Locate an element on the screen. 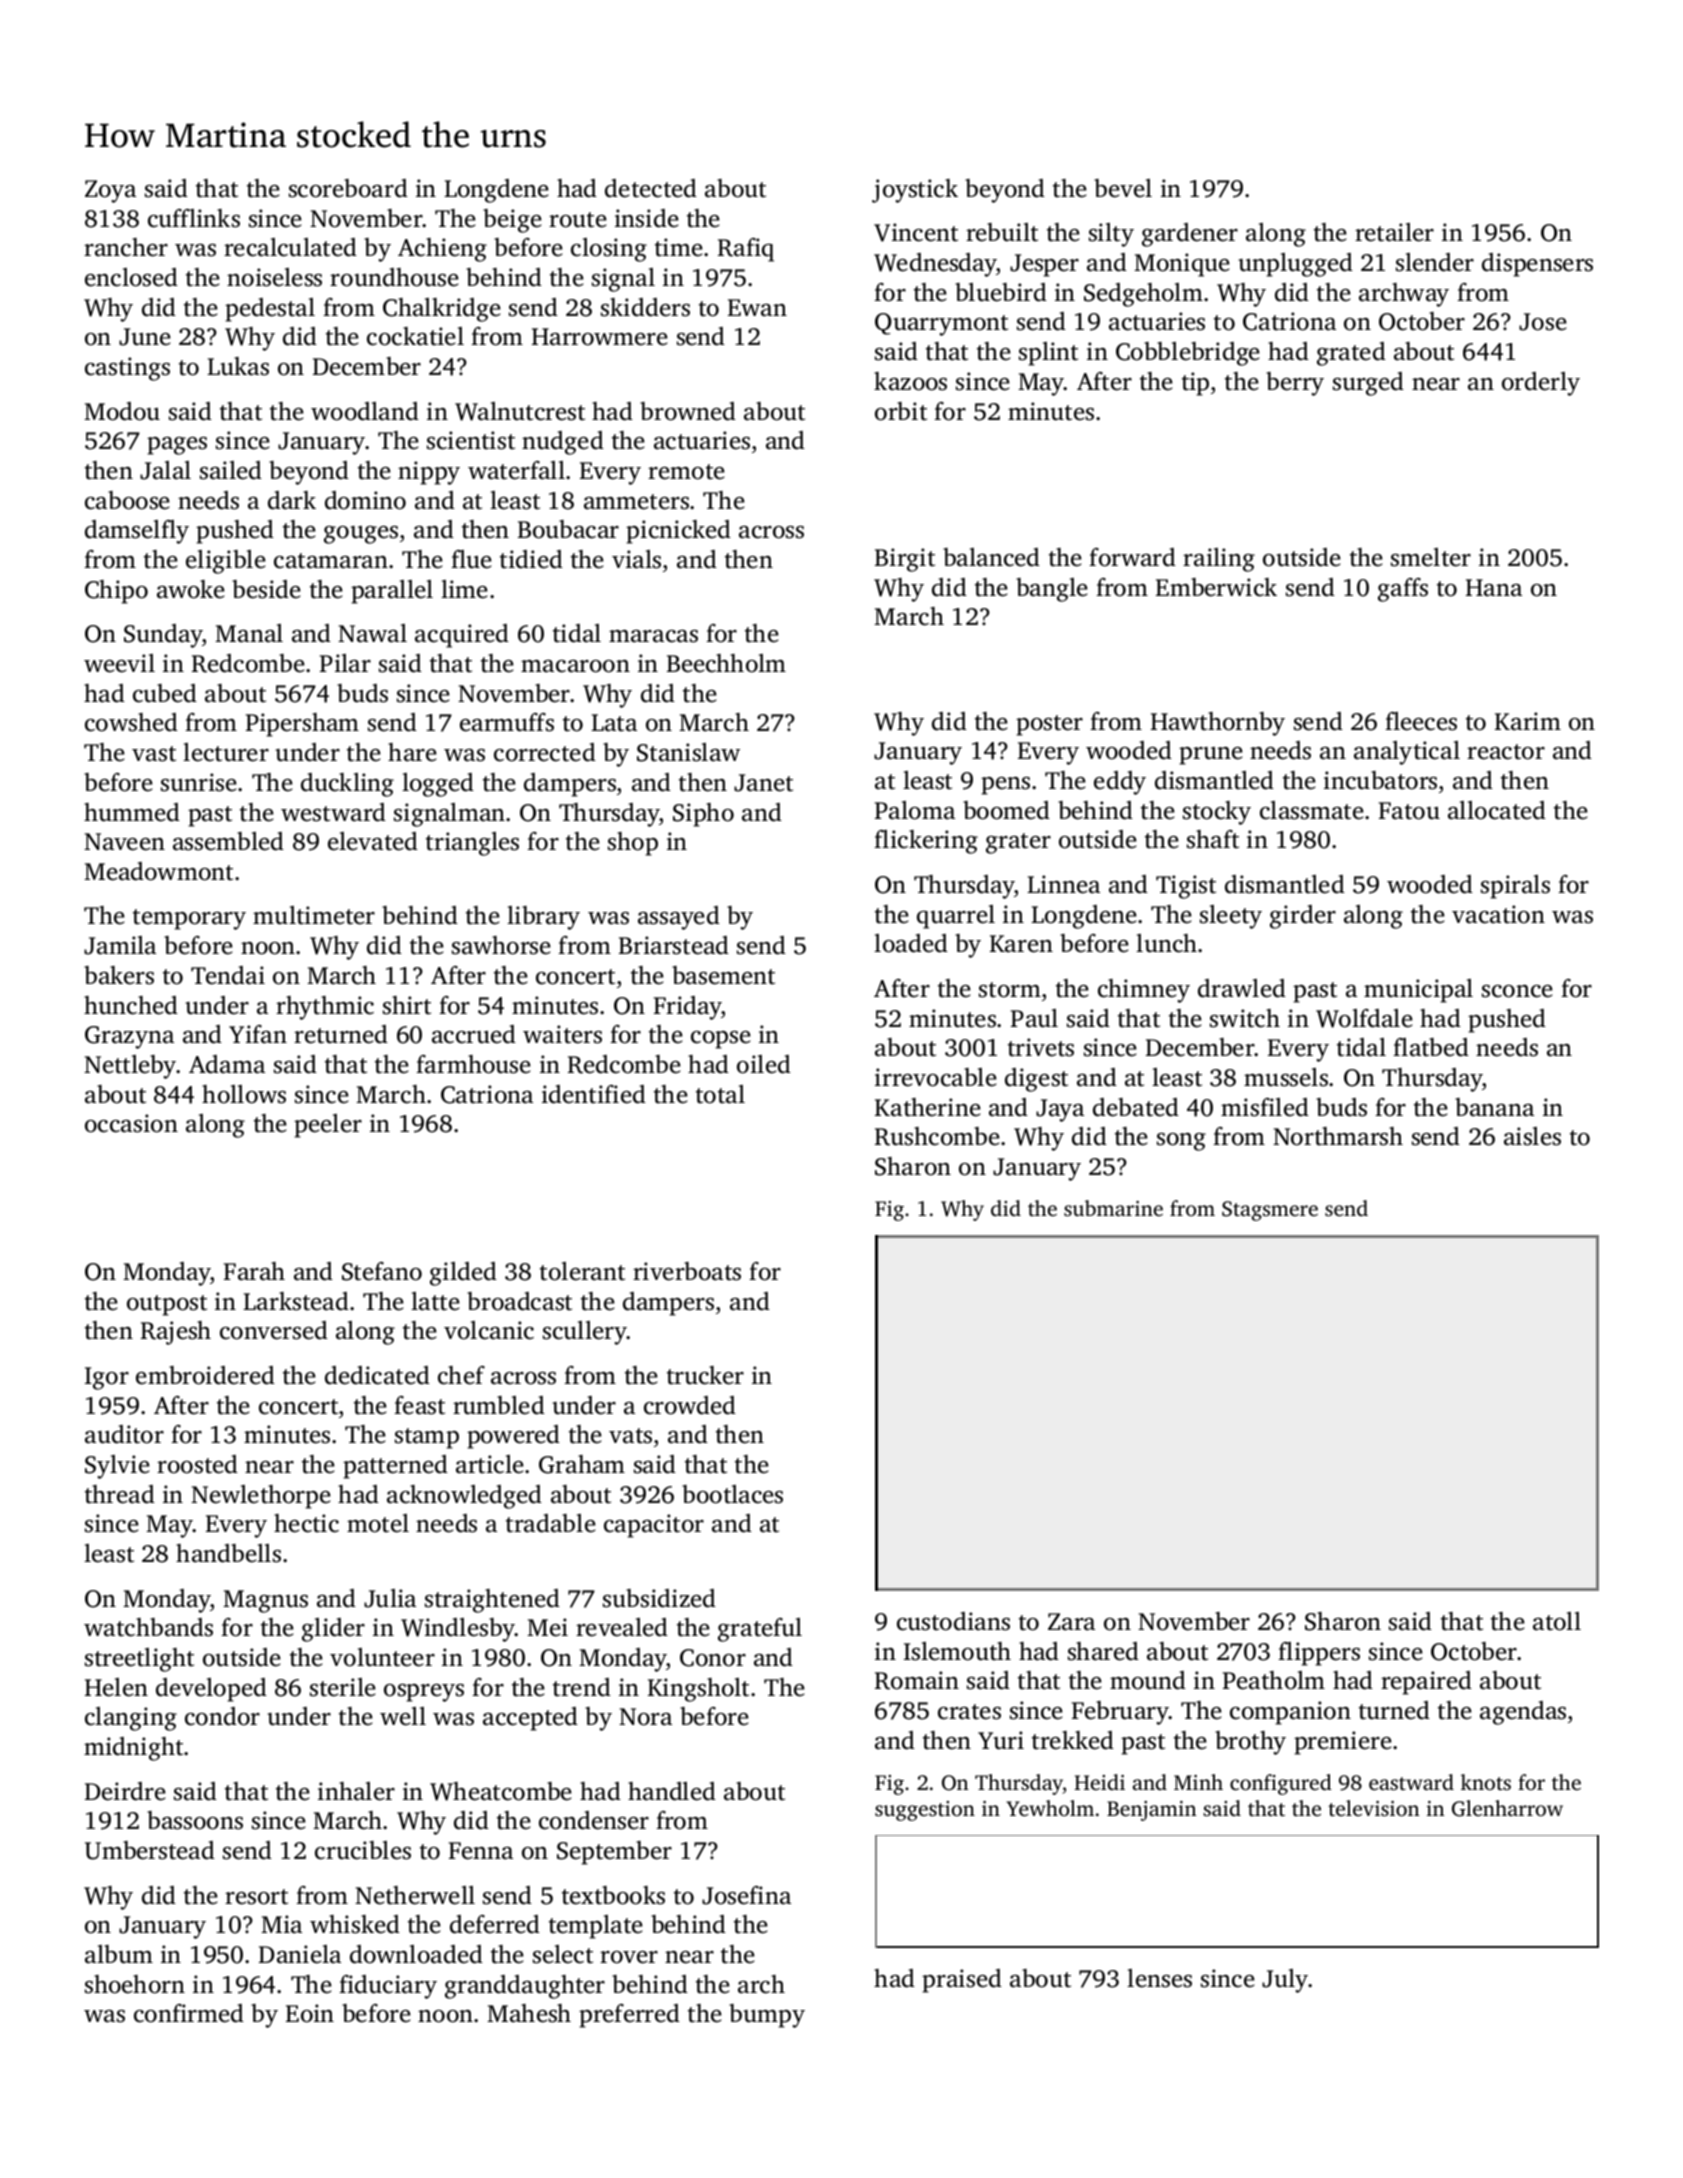  album is located at coordinates (119, 1954).
